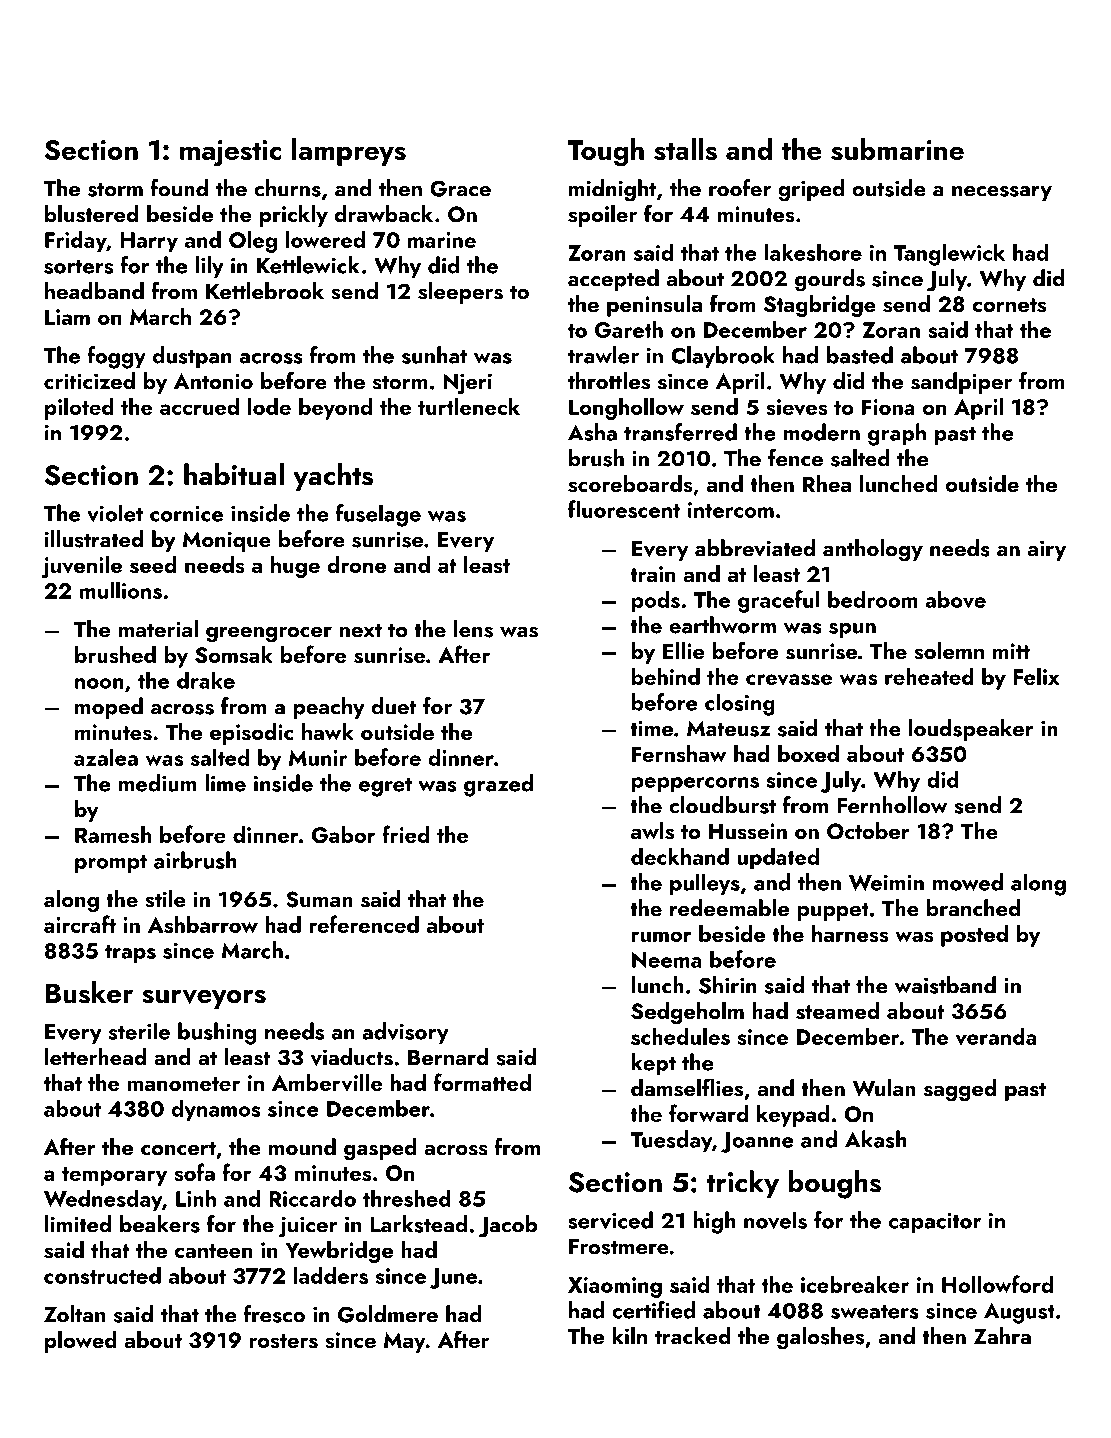  Describe the element at coordinates (971, 730) in the document. I see `loudspeaker` at that location.
